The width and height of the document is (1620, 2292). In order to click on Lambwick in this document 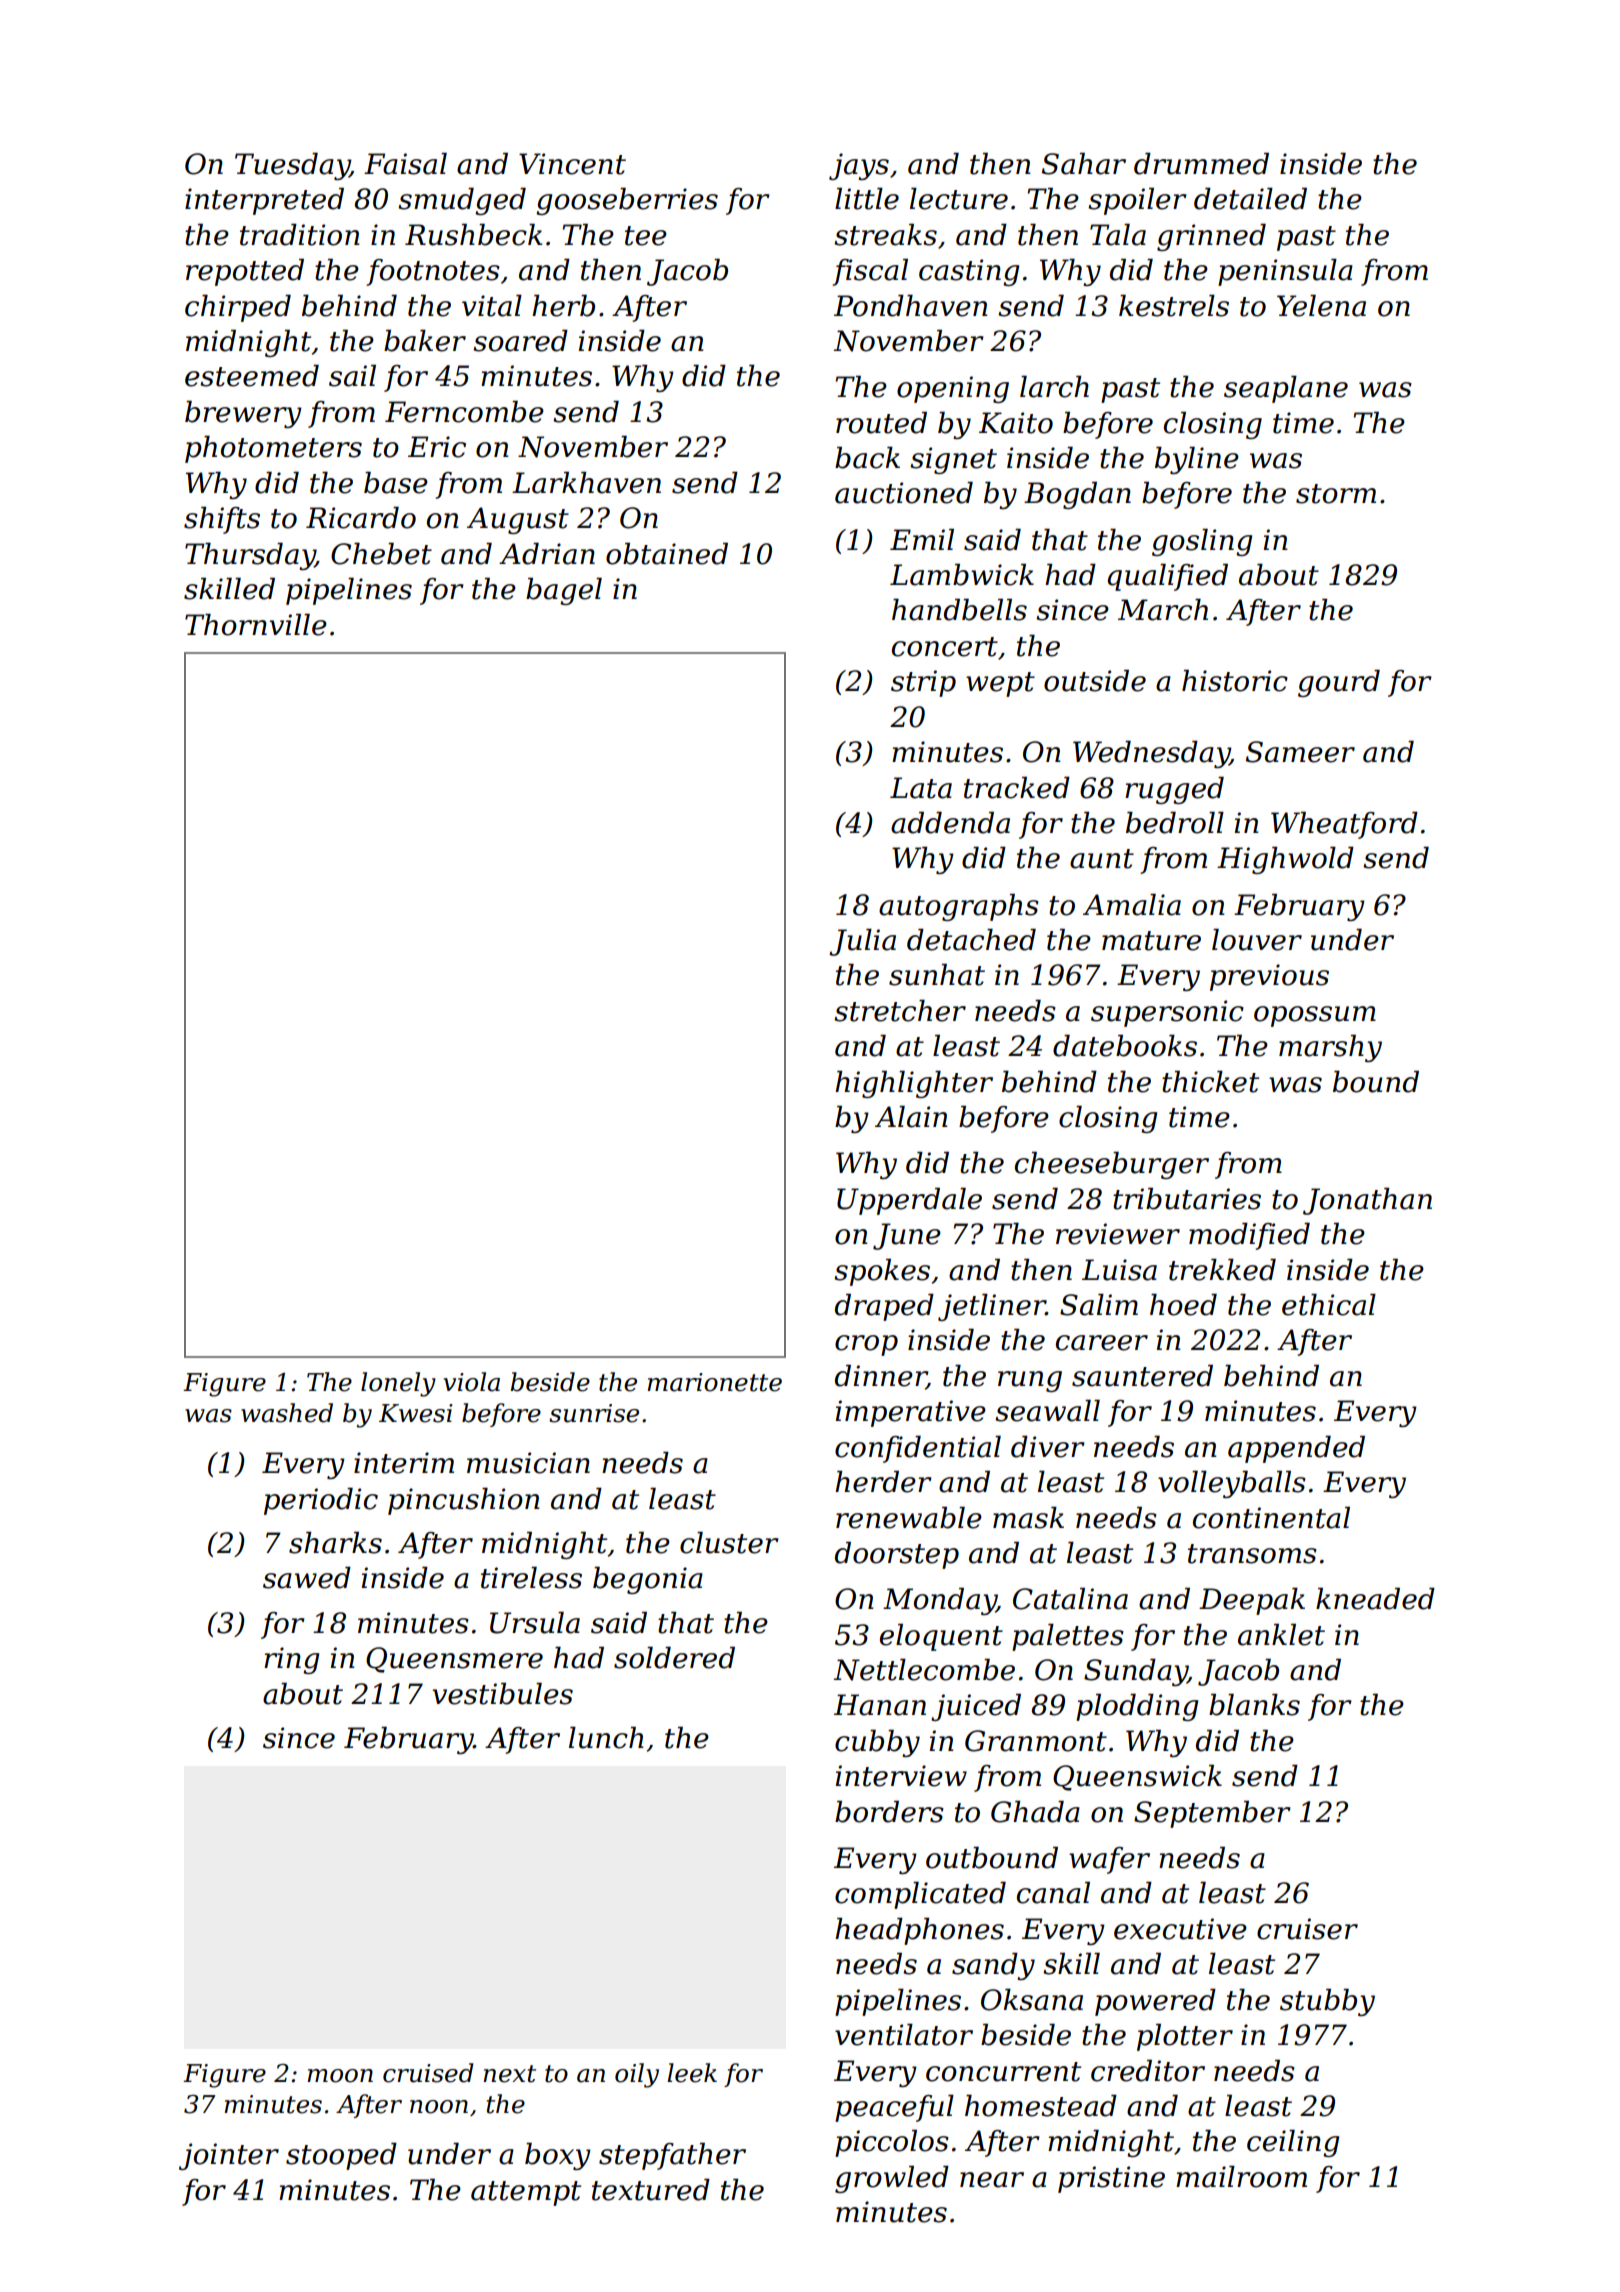, I will do `click(962, 575)`.
